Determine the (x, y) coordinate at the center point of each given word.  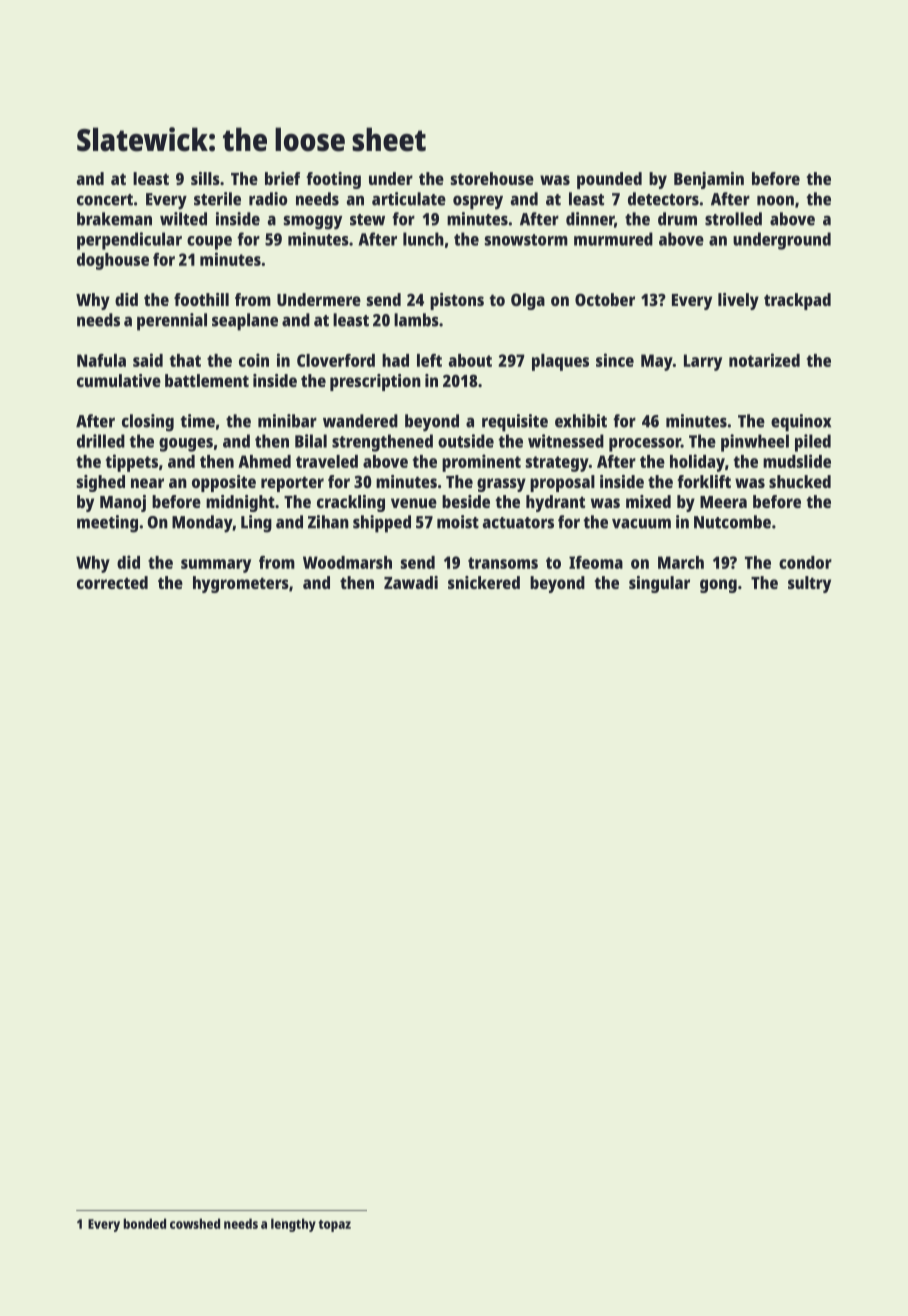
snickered (484, 582)
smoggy (313, 222)
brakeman (114, 219)
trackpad (797, 301)
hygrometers (241, 584)
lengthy (293, 1225)
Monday (202, 524)
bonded (144, 1223)
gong (718, 586)
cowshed (195, 1223)
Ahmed (264, 461)
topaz (334, 1226)
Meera (723, 502)
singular (659, 584)
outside (466, 441)
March (681, 562)
